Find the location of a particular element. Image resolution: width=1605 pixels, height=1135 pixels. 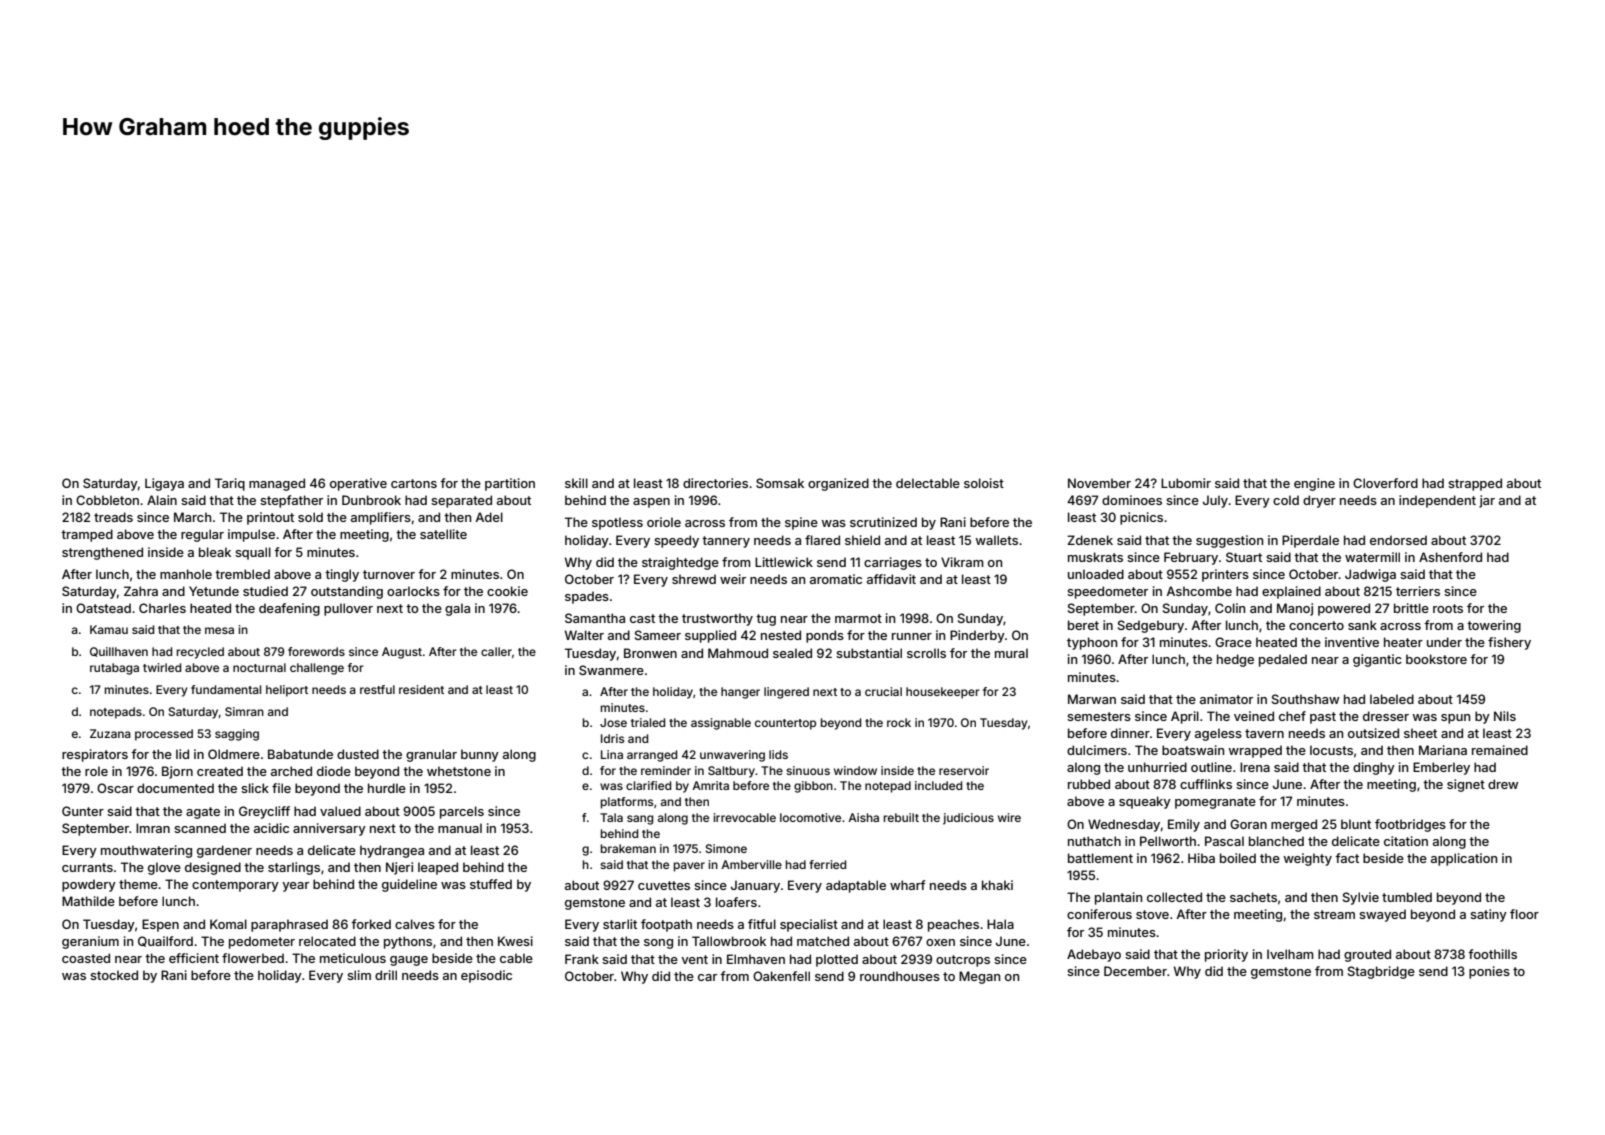

respirators is located at coordinates (95, 755).
